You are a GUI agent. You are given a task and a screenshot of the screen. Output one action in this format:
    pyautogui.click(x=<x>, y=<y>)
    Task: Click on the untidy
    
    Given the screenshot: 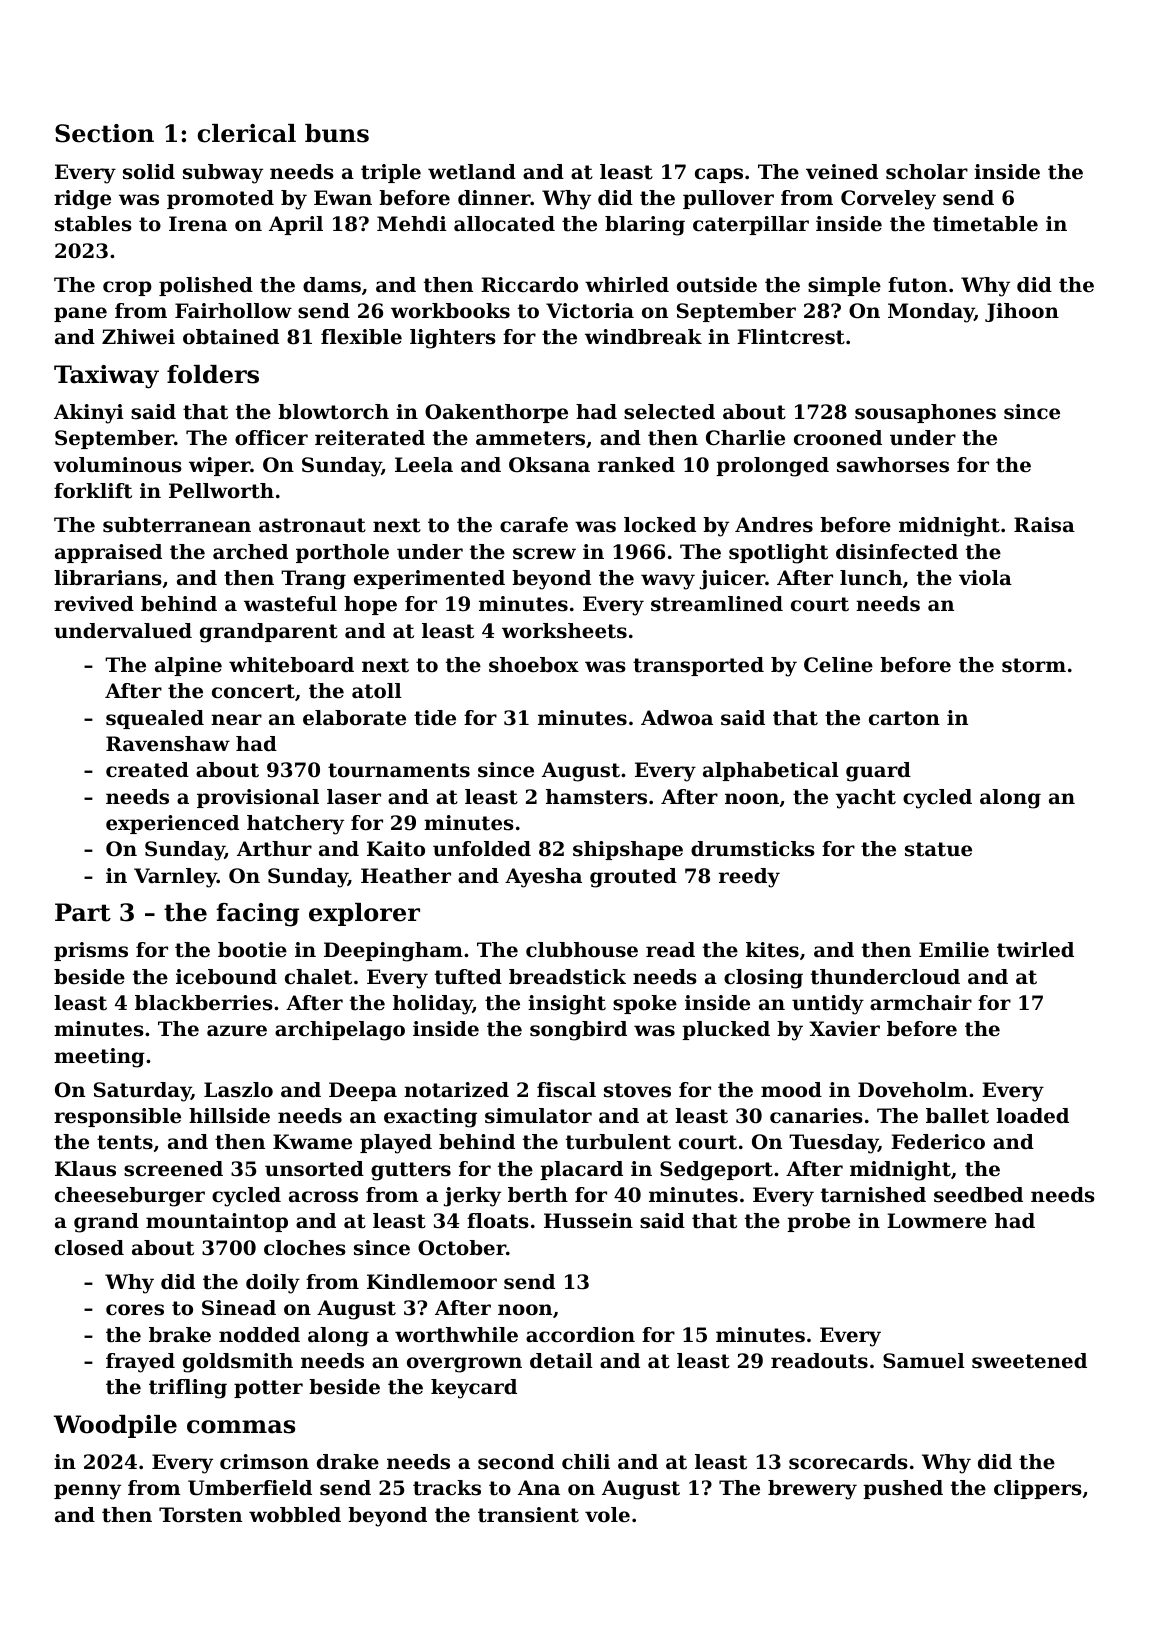 What is the action you would take?
    pyautogui.click(x=828, y=1005)
